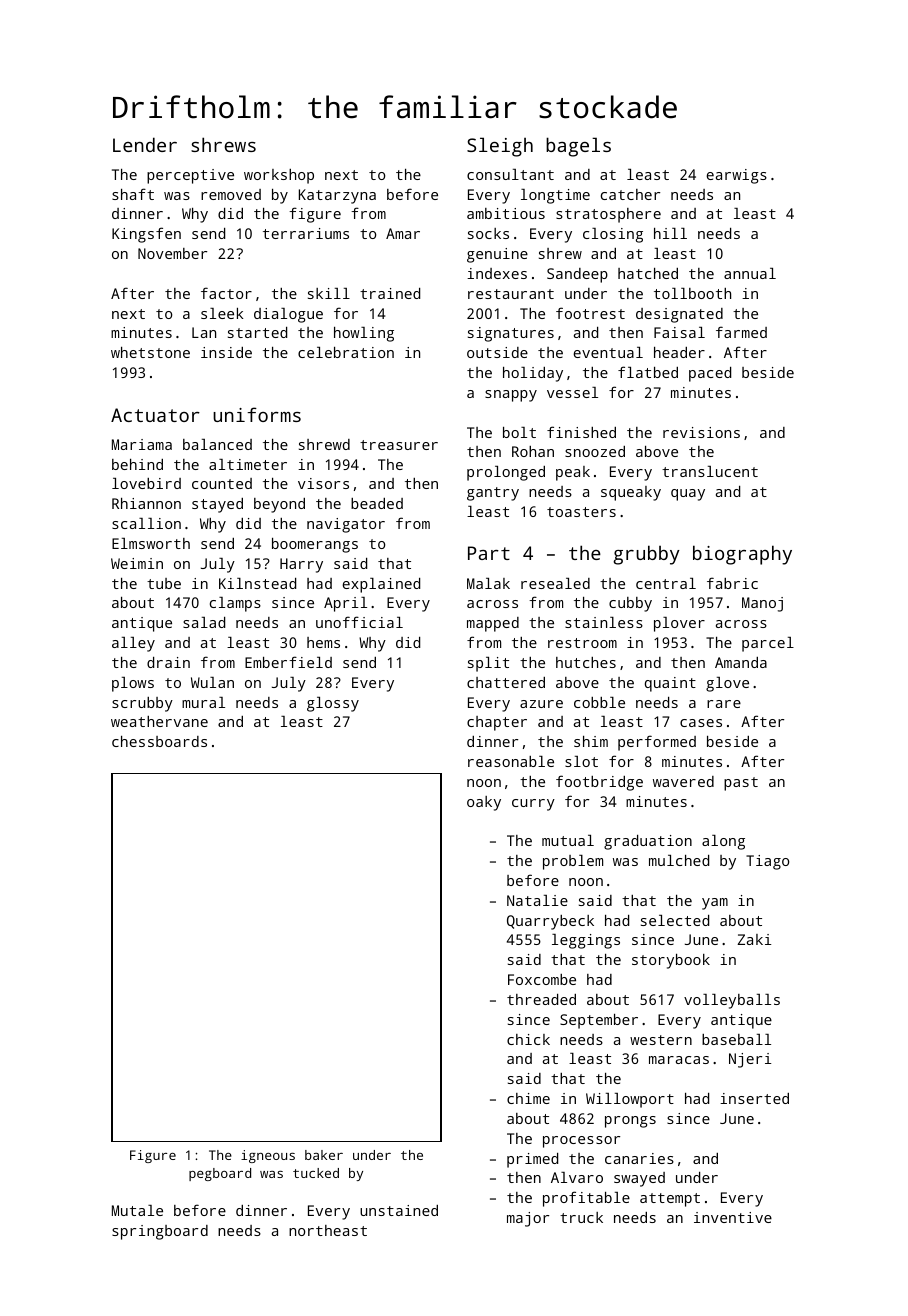 The width and height of the document is (908, 1316). Describe the element at coordinates (190, 176) in the document. I see `perceptive` at that location.
